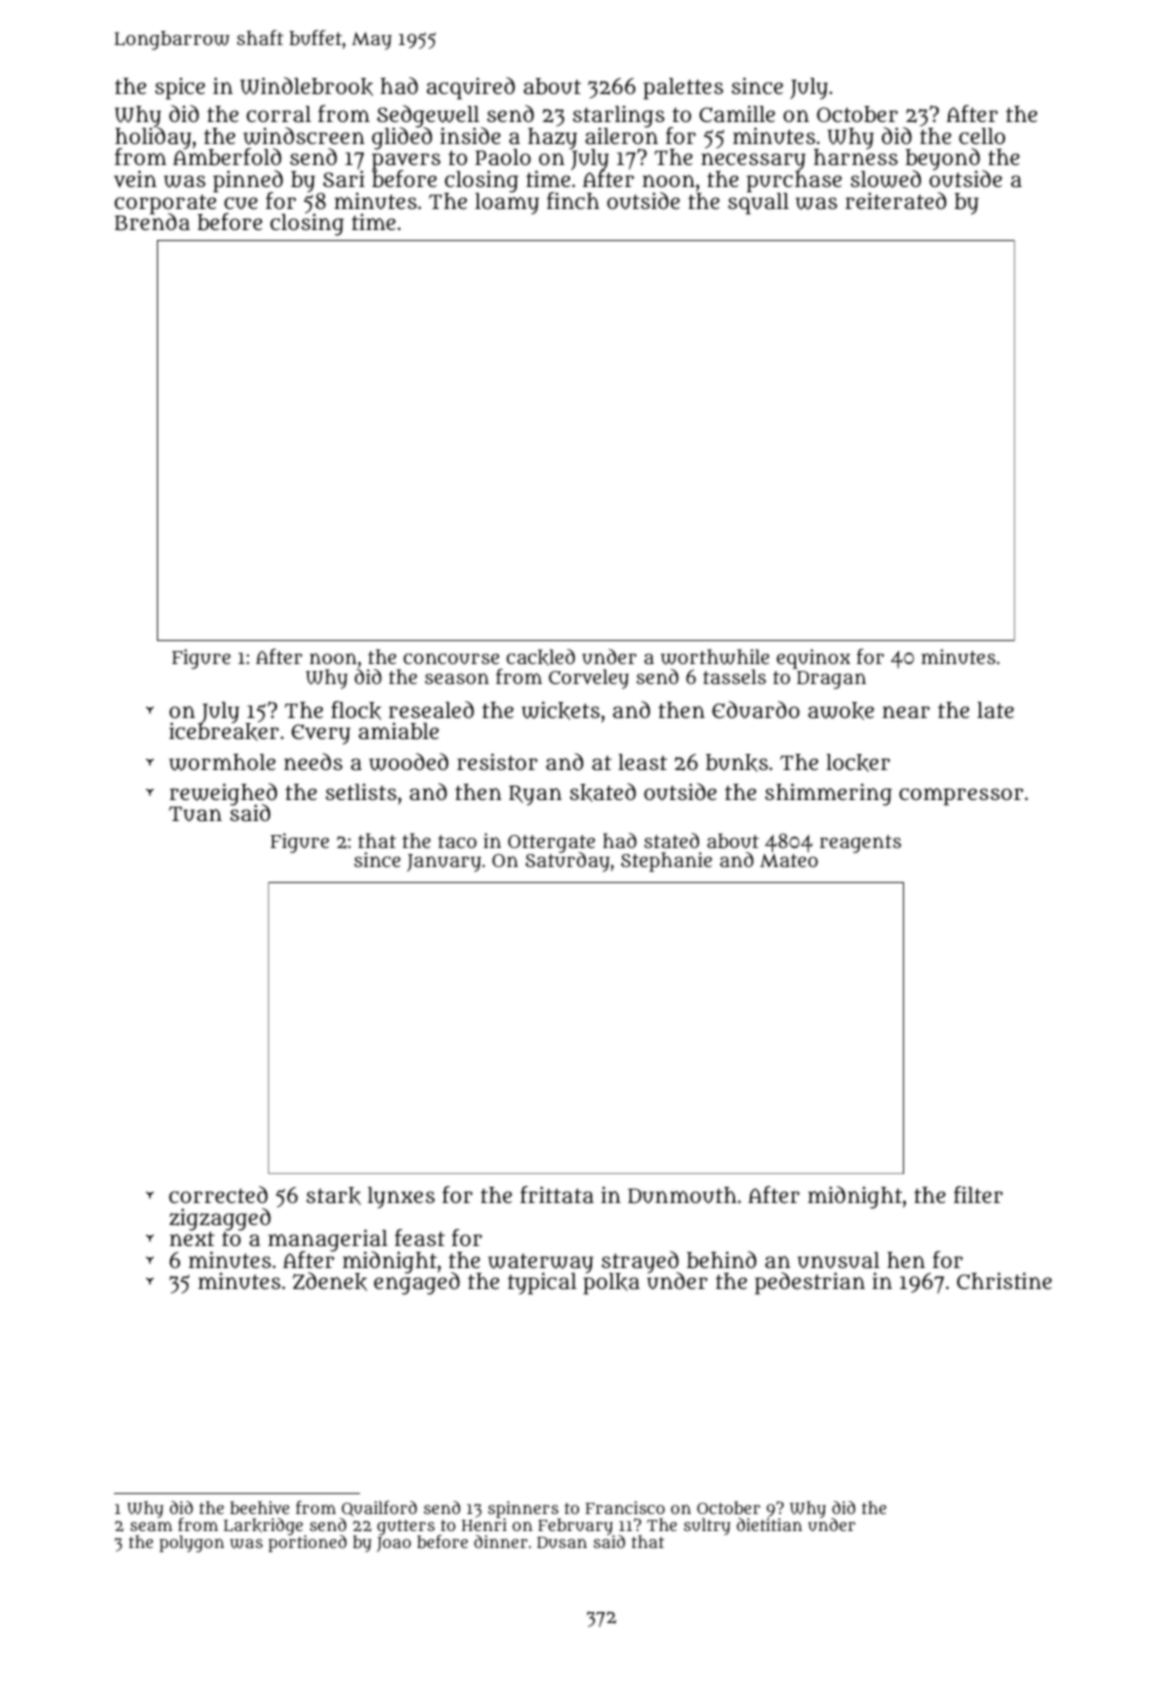 Image resolution: width=1172 pixels, height=1698 pixels. I want to click on corrected, so click(218, 1194).
